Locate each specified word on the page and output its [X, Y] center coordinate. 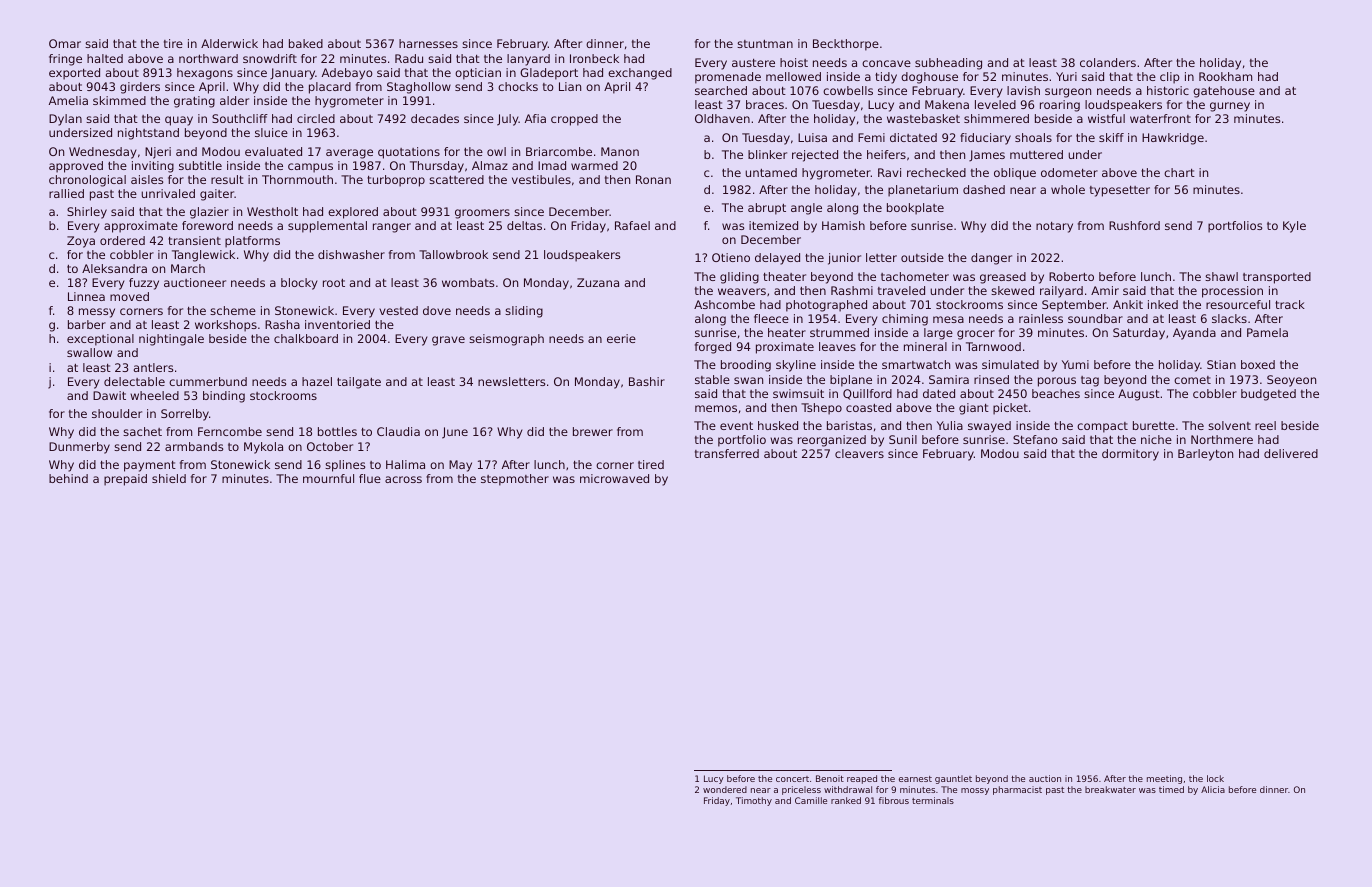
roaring [1060, 106]
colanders [1108, 62]
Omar [65, 43]
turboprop [396, 181]
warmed [594, 165]
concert [792, 779]
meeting [1164, 779]
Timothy [754, 801]
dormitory [1130, 455]
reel [1265, 425]
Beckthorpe [846, 45]
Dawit [109, 395]
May [460, 466]
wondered [725, 789]
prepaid [125, 480]
